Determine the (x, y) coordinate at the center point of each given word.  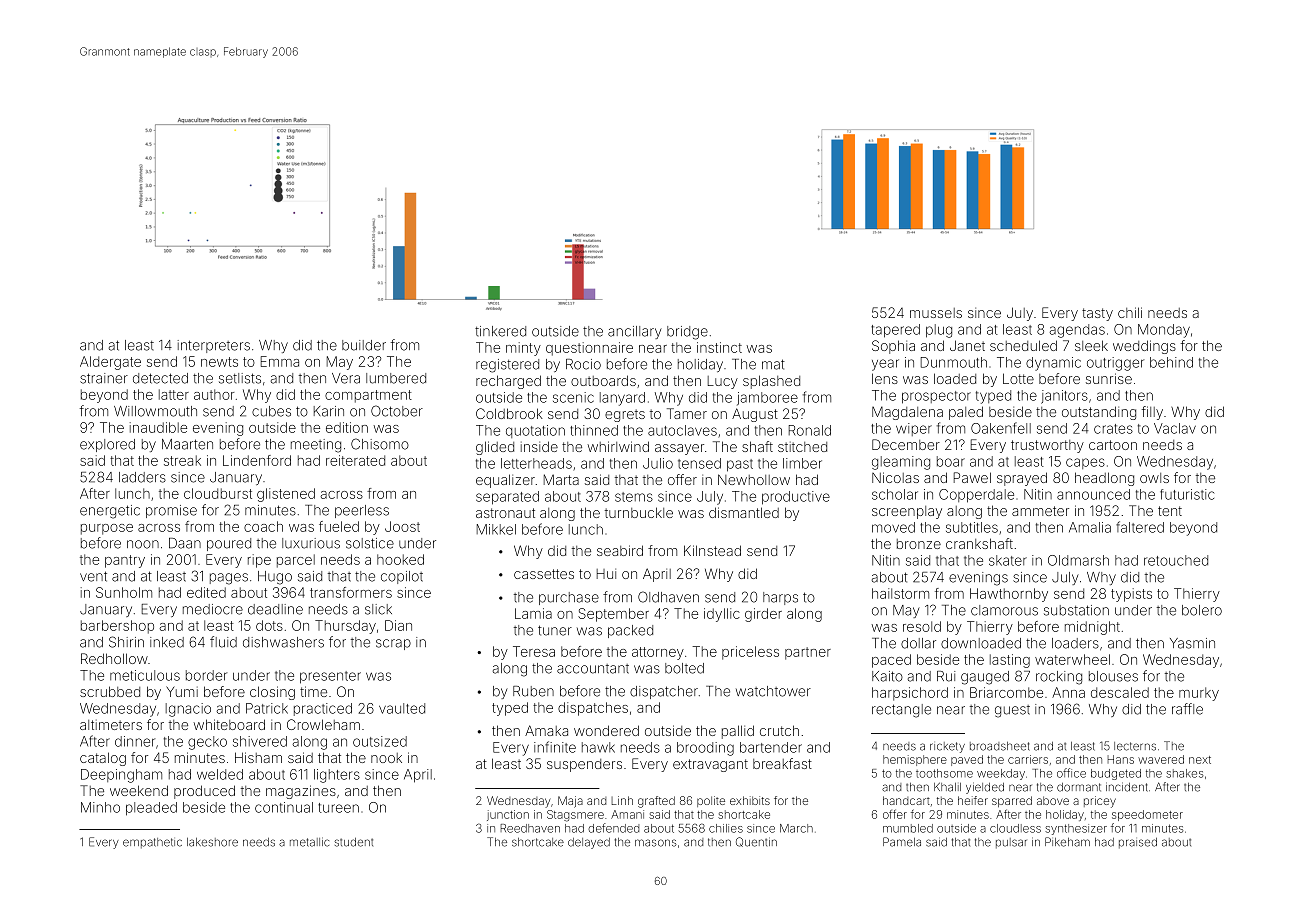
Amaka (546, 730)
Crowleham (323, 724)
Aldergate (110, 363)
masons (656, 843)
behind (1171, 362)
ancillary (635, 332)
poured (229, 544)
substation (1076, 610)
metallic (309, 842)
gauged (985, 678)
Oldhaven (668, 597)
